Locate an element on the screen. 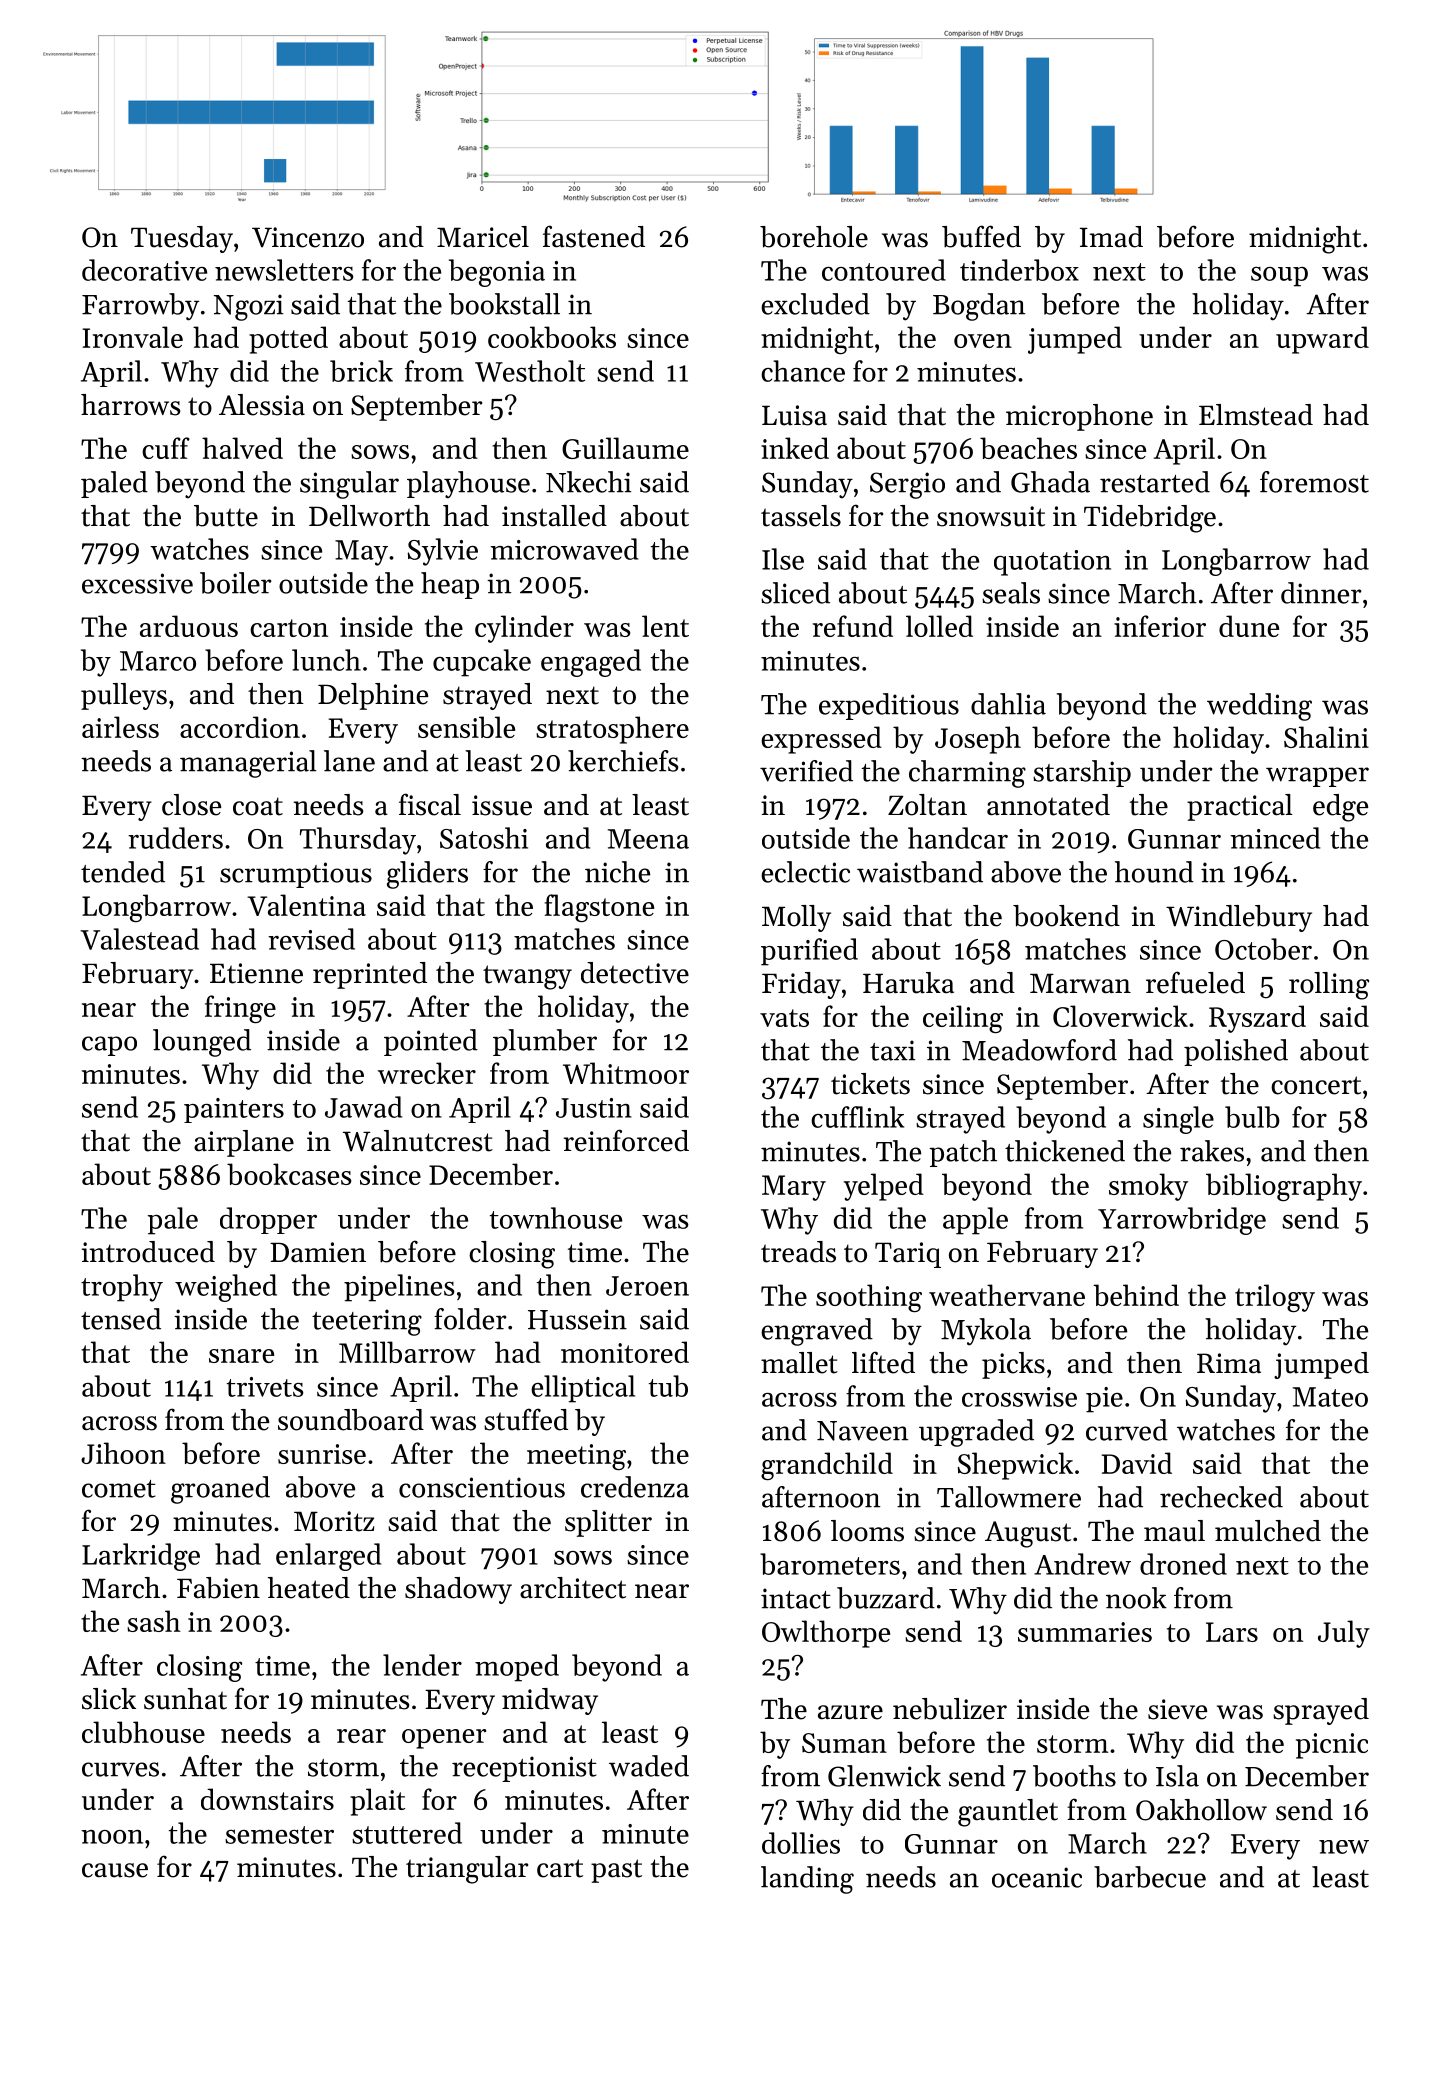 This screenshot has width=1450, height=2100. close is located at coordinates (191, 805).
